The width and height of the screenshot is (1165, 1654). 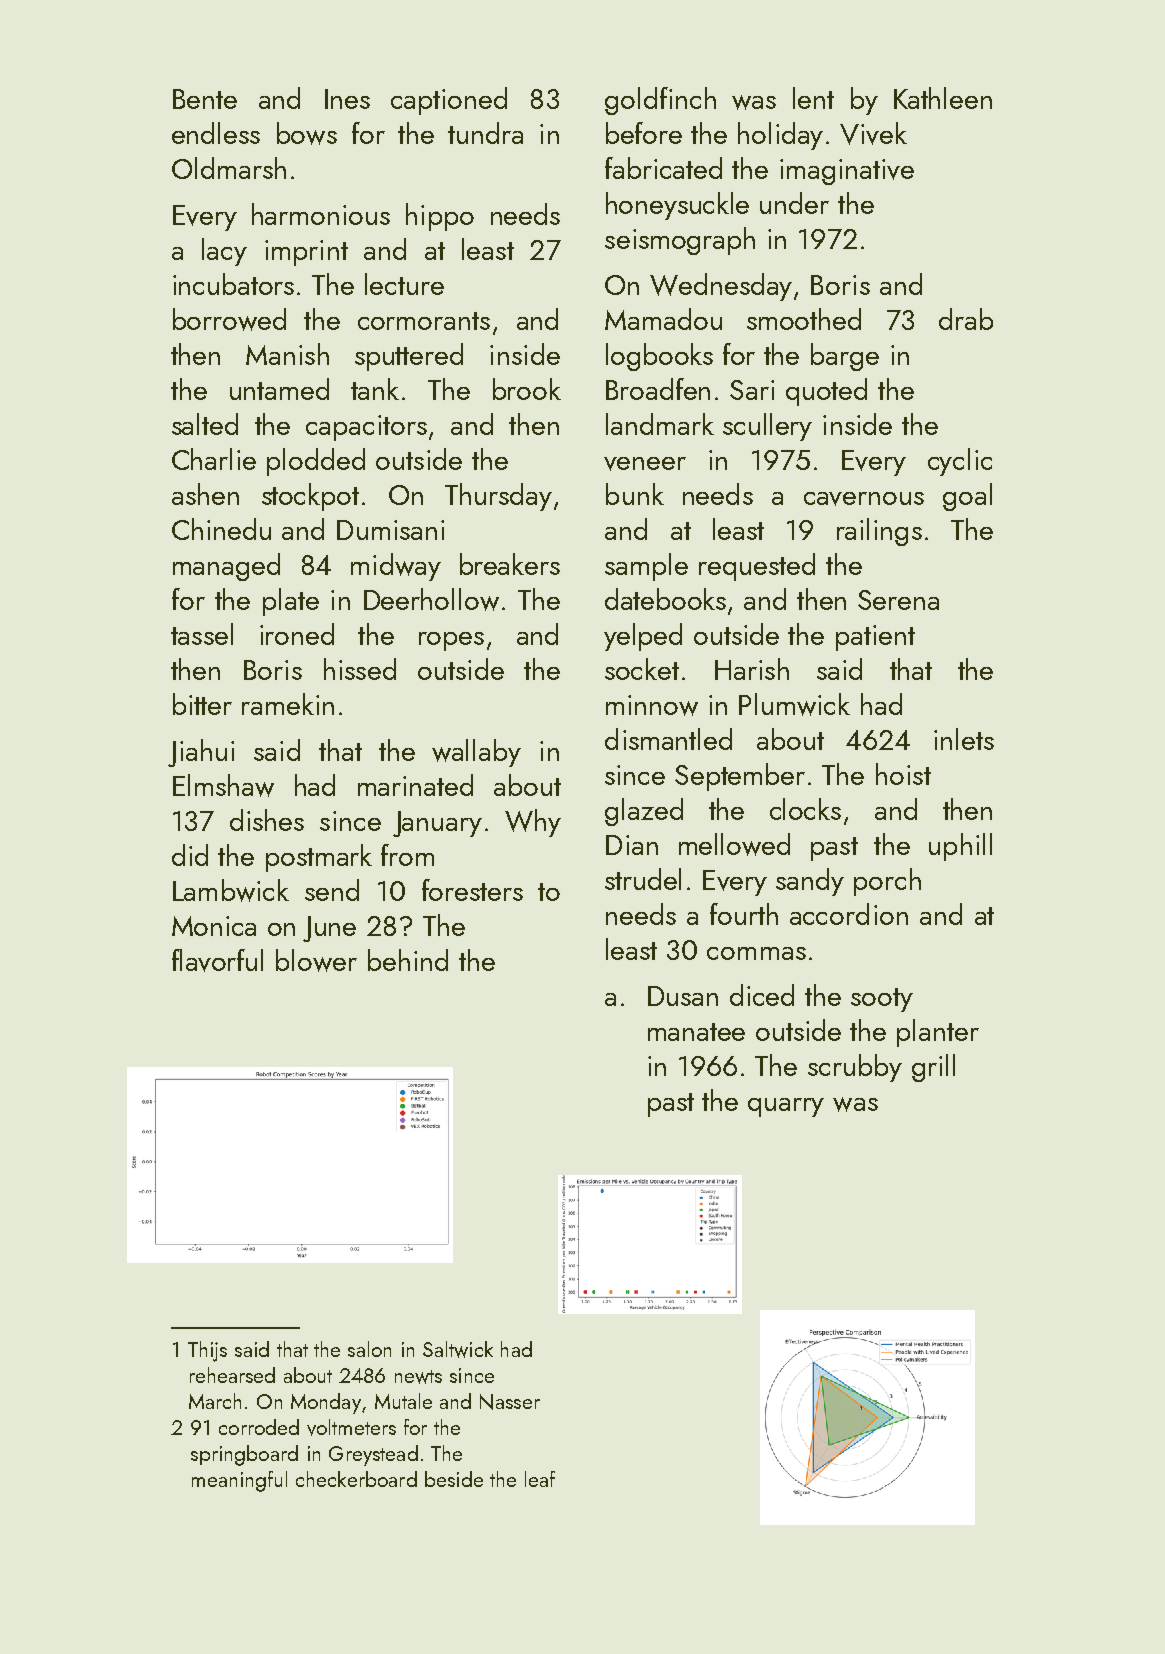 What do you see at coordinates (660, 101) in the screenshot?
I see `goldfinch` at bounding box center [660, 101].
